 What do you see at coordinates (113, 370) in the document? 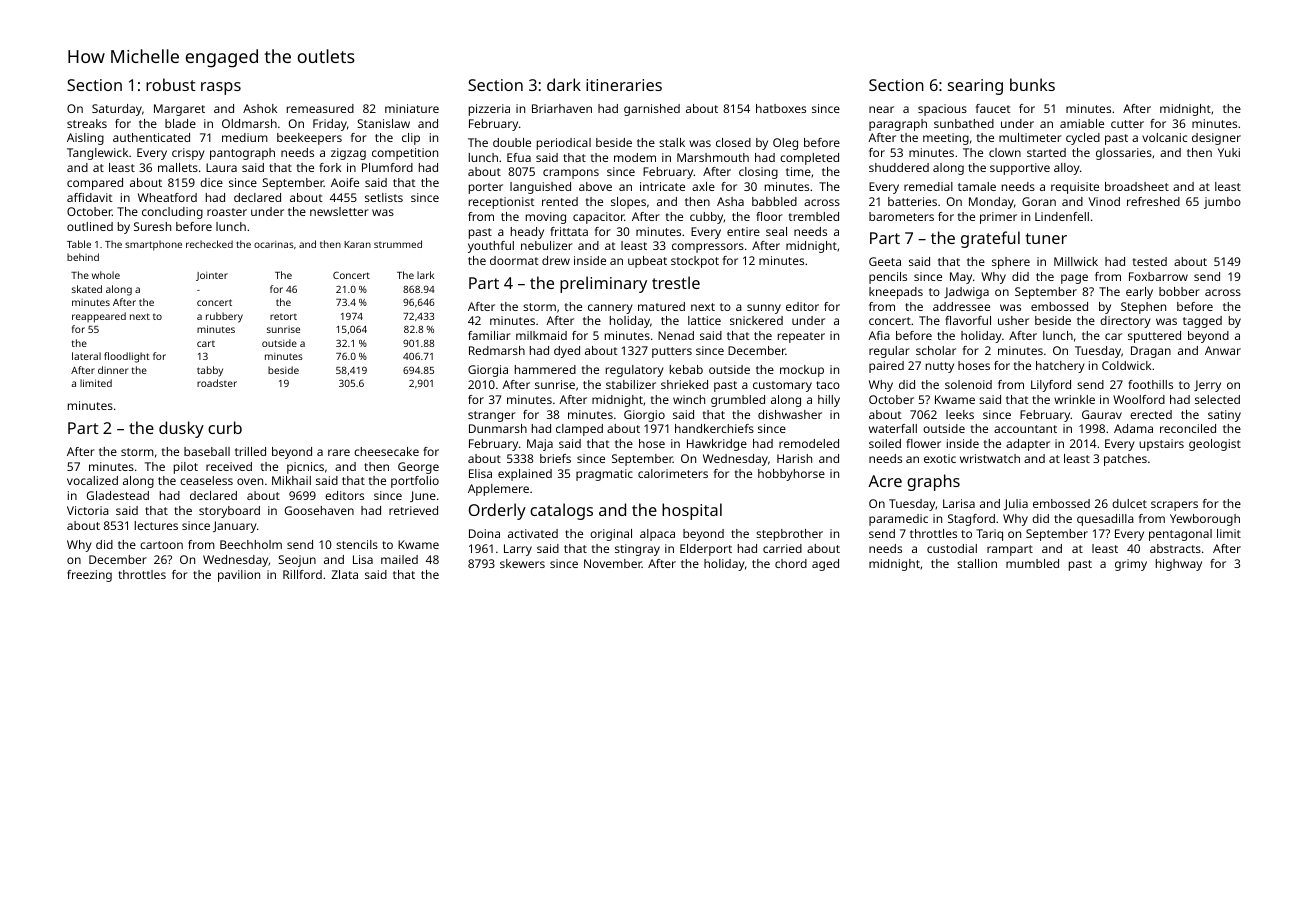
I see `dinner` at bounding box center [113, 370].
